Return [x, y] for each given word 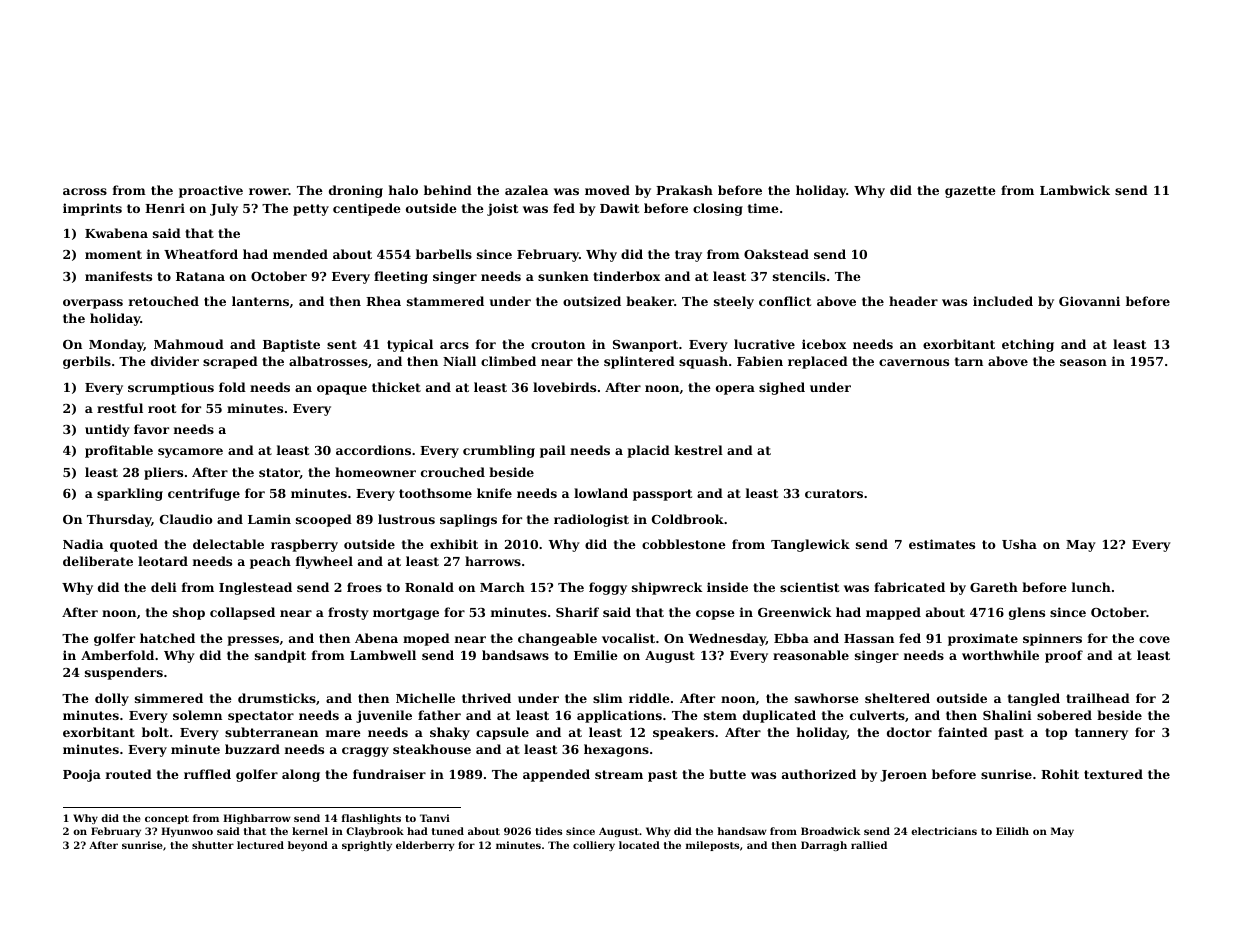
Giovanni [1089, 301]
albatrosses [328, 361]
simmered [169, 698]
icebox [824, 344]
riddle [649, 698]
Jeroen [903, 776]
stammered [445, 301]
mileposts [712, 846]
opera [735, 390]
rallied [869, 845]
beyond [308, 846]
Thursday [119, 520]
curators [834, 493]
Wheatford [201, 254]
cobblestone [684, 544]
